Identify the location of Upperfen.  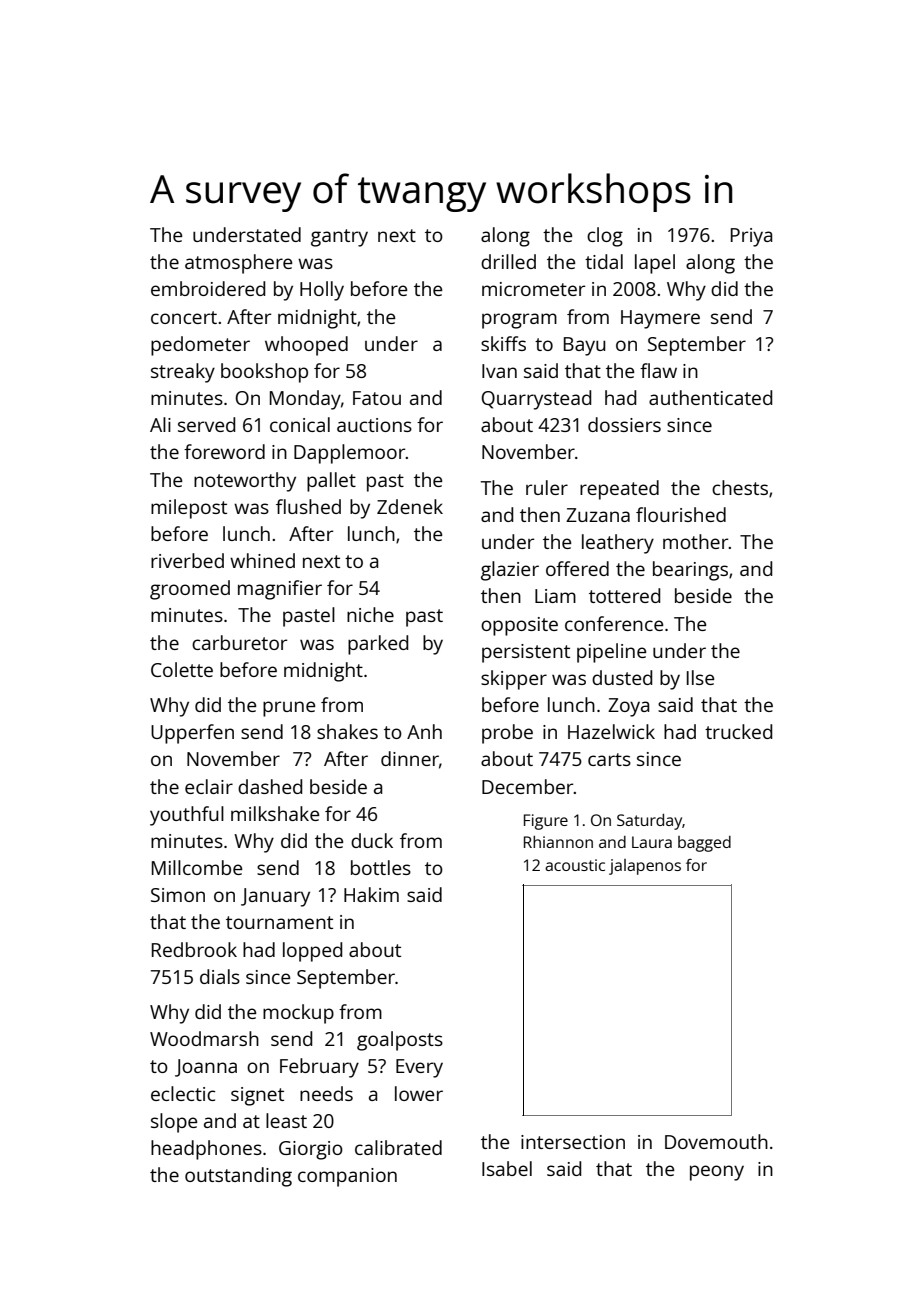
(192, 734).
